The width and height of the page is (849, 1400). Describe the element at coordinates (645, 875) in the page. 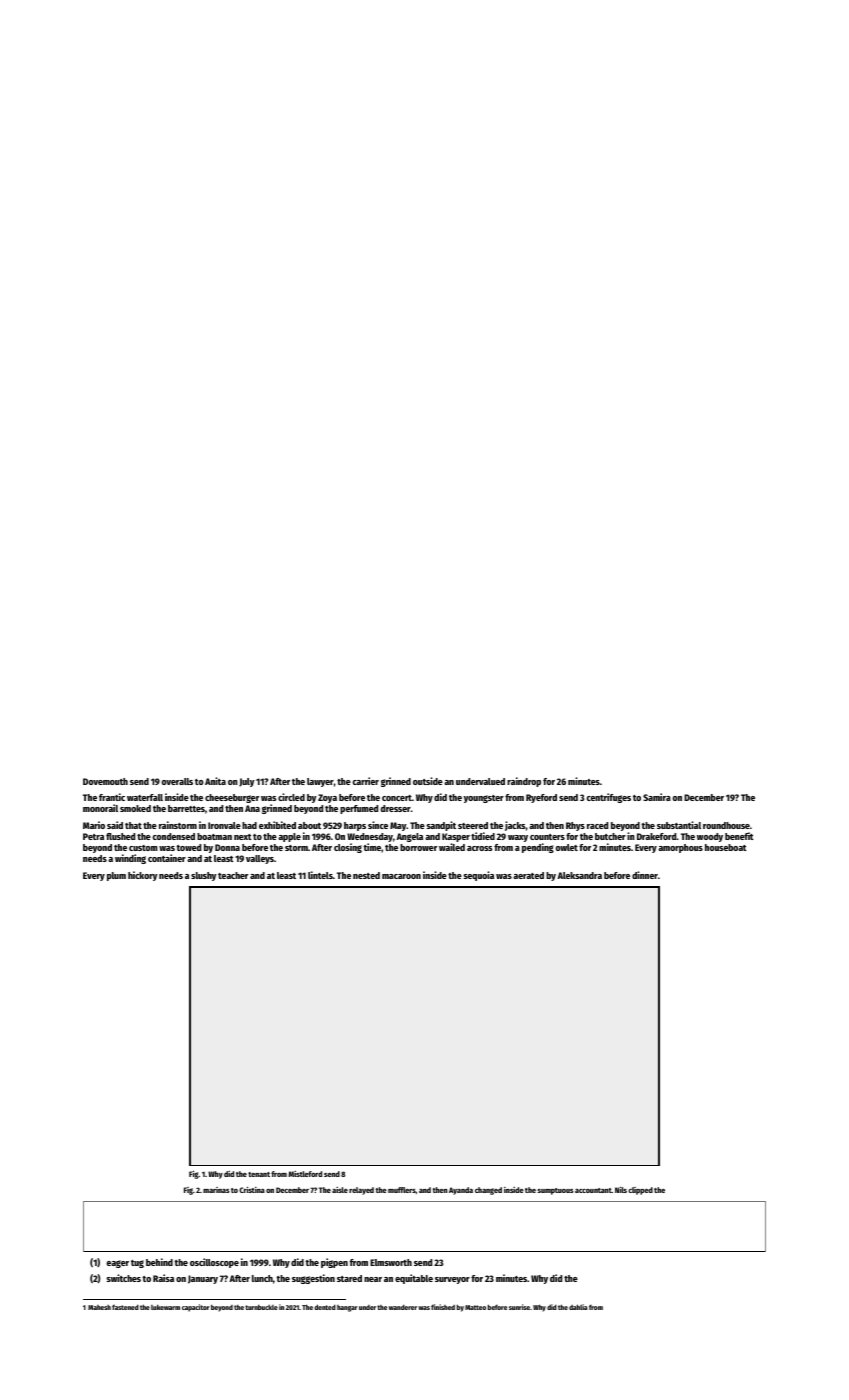

I see `dinner` at that location.
